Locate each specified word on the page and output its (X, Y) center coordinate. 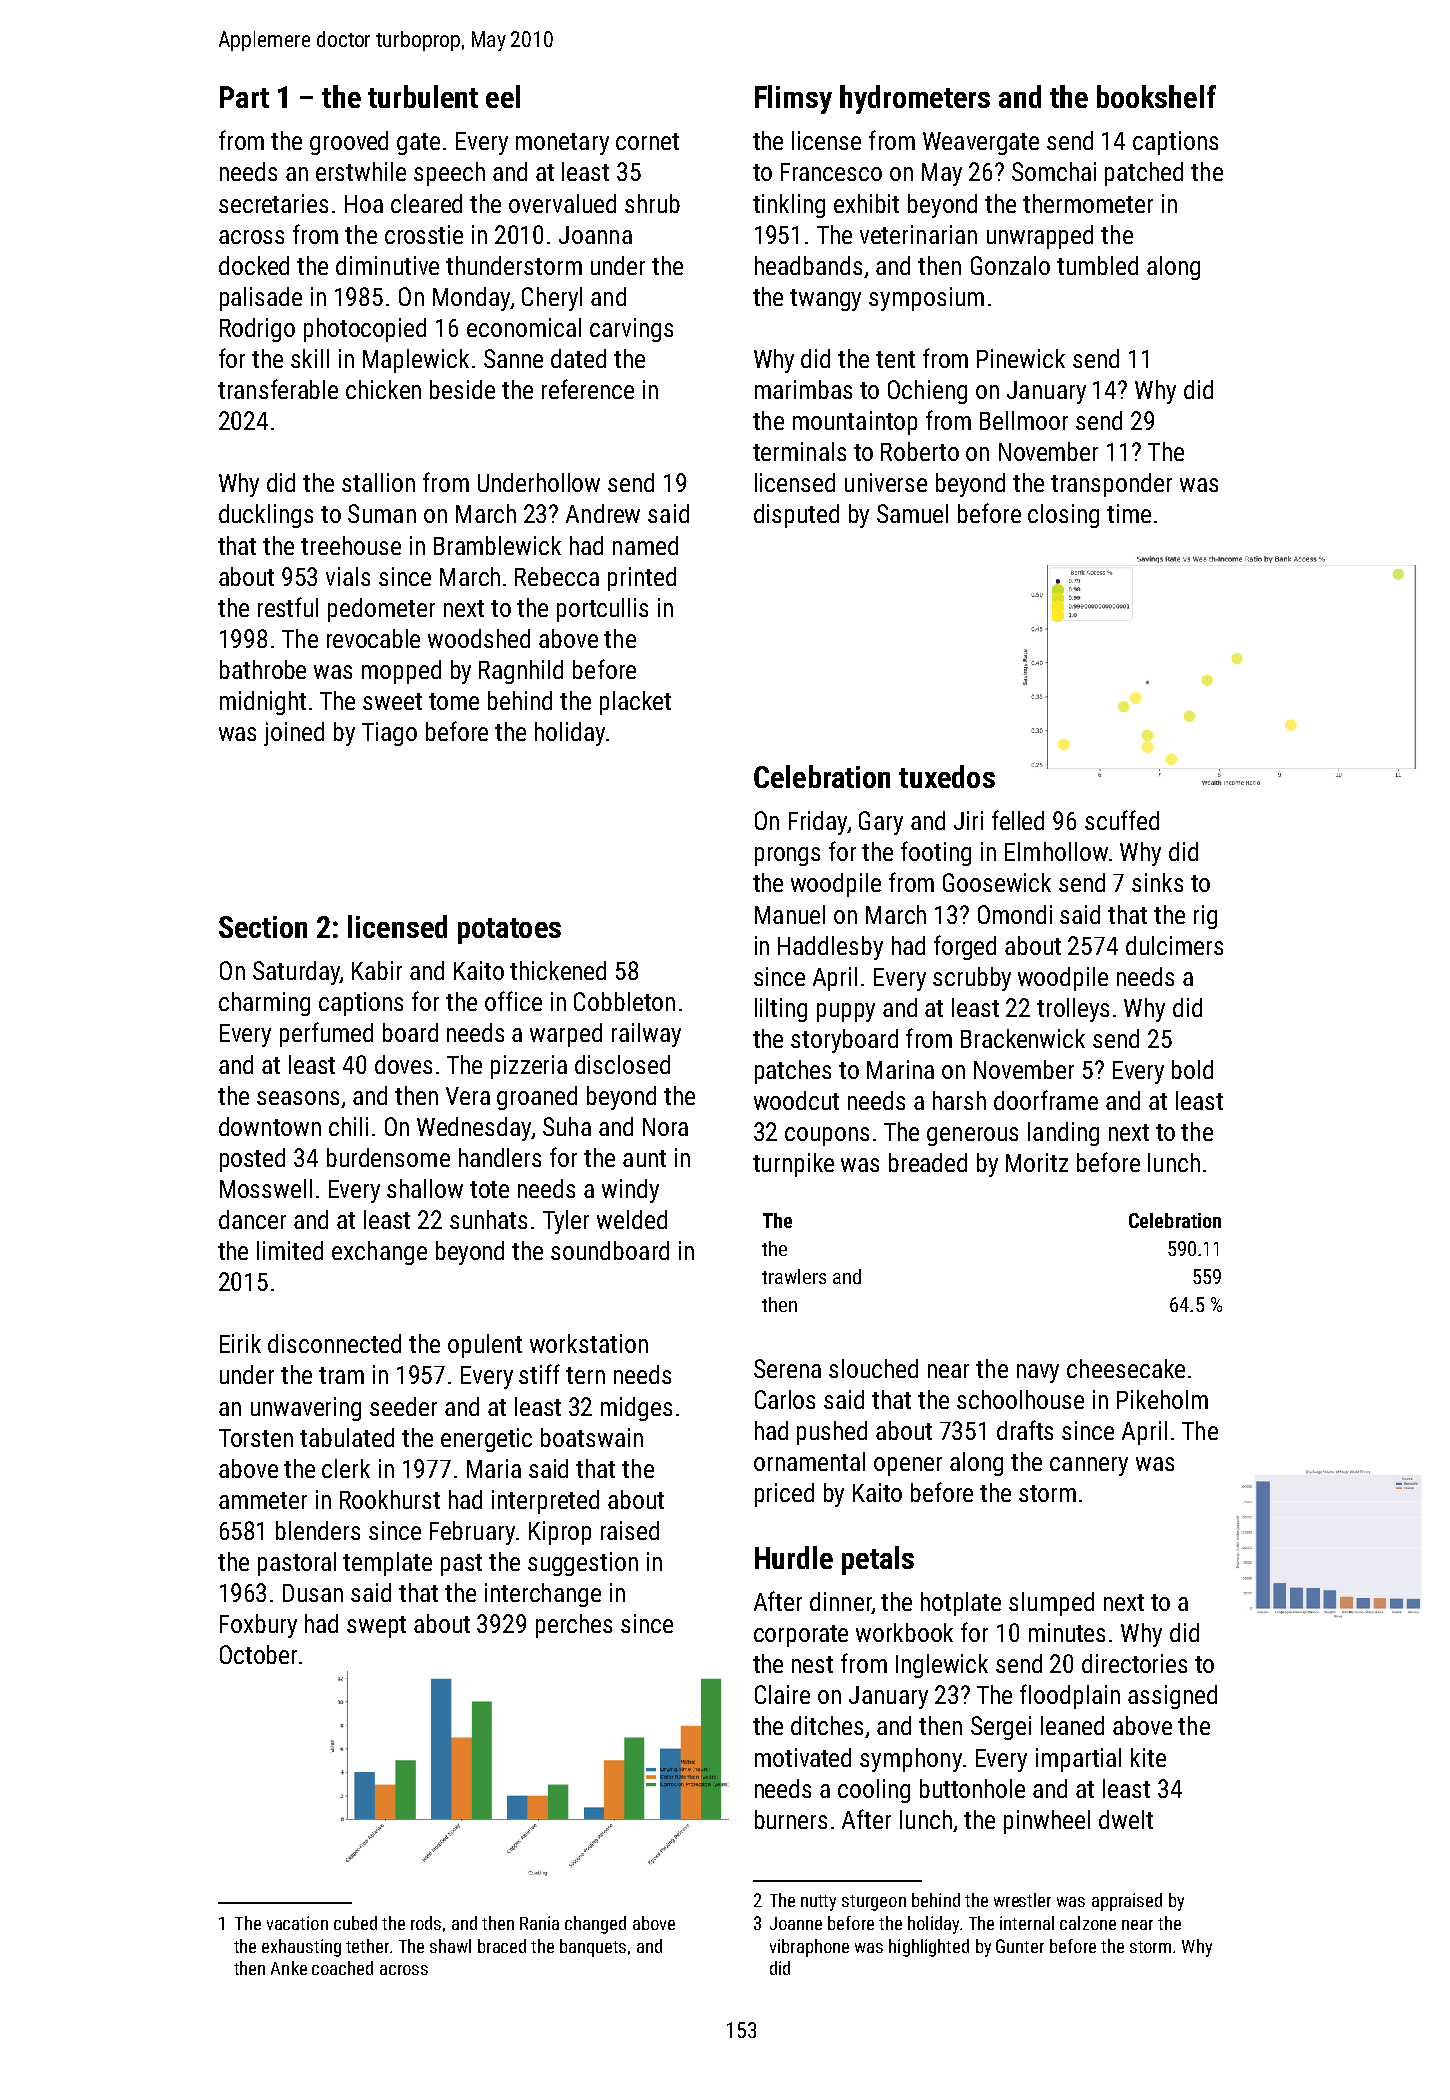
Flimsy (793, 99)
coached (342, 1968)
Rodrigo (257, 330)
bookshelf (1156, 96)
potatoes (509, 931)
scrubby (972, 979)
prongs (787, 856)
